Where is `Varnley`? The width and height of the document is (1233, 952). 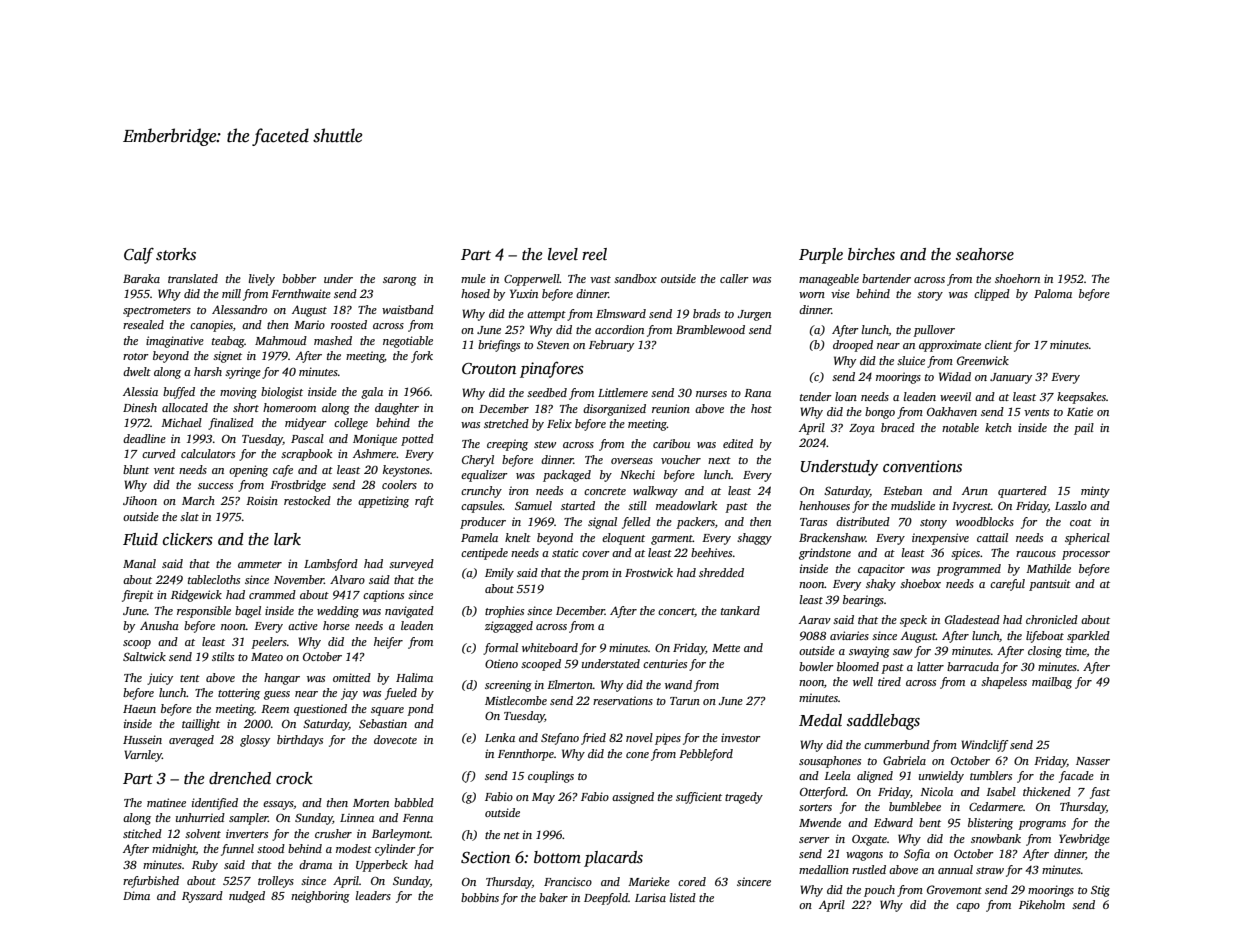
Varnley is located at coordinates (143, 756).
